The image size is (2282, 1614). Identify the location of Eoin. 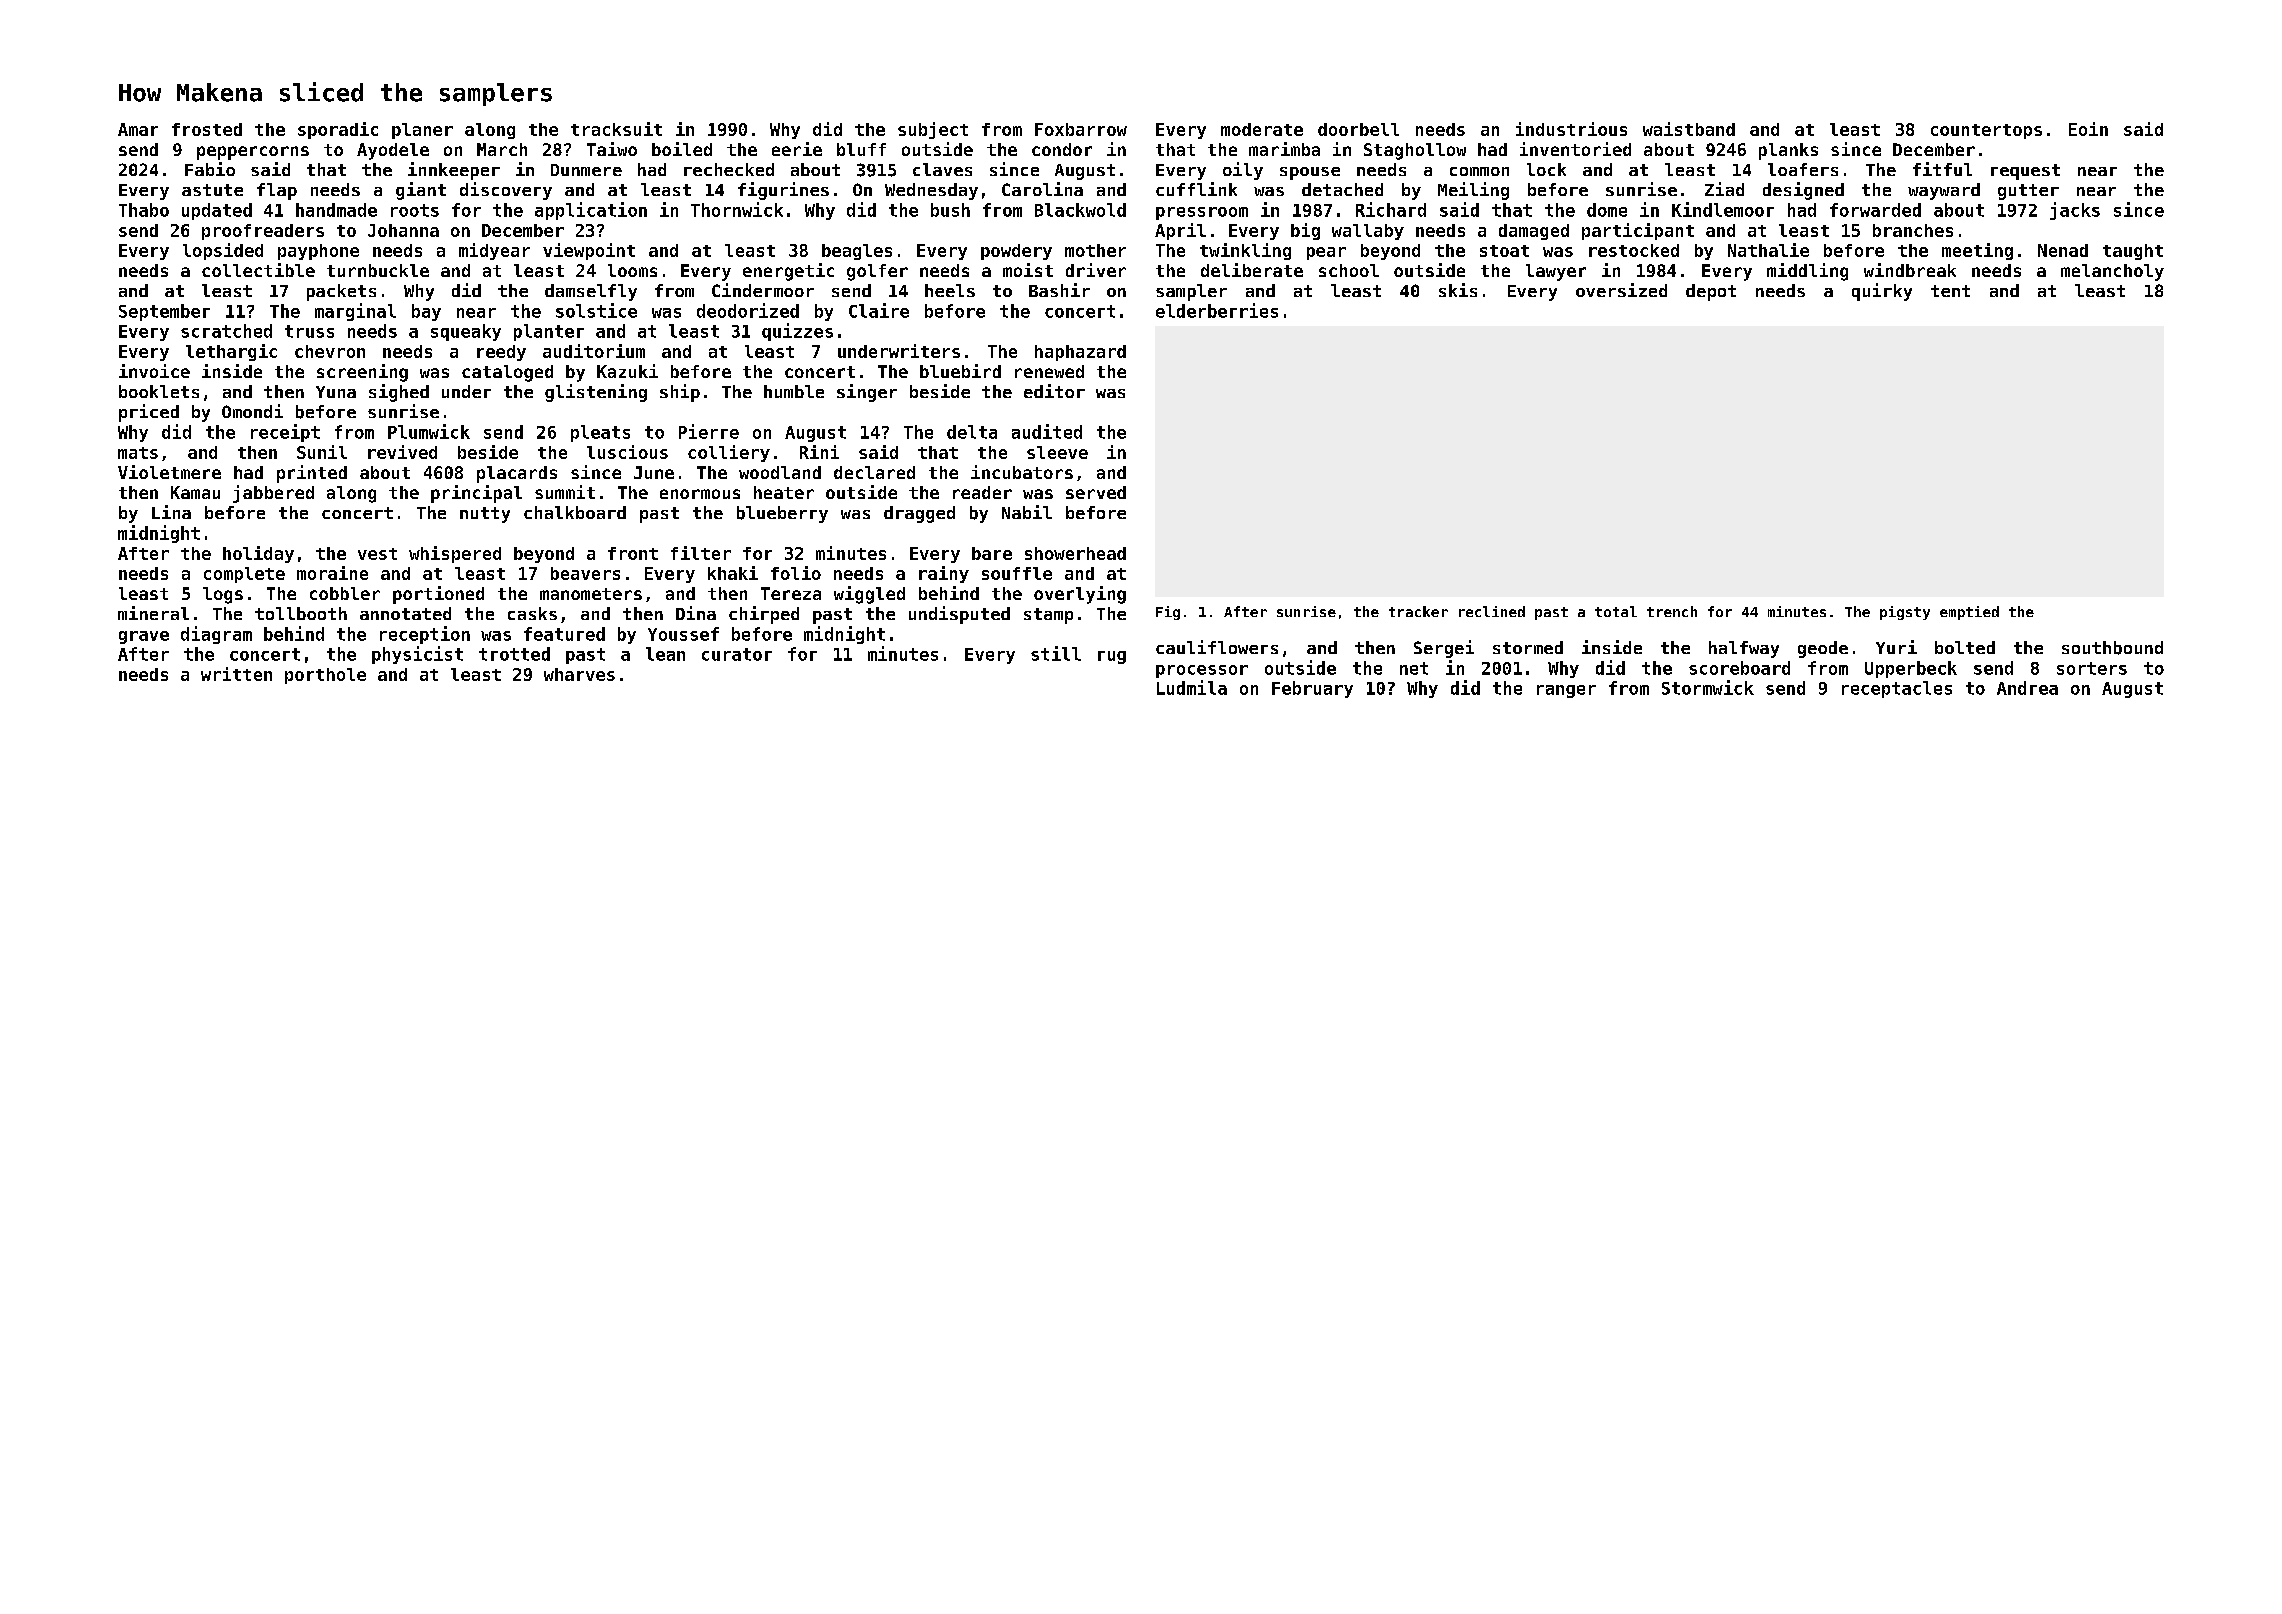
(2088, 129).
